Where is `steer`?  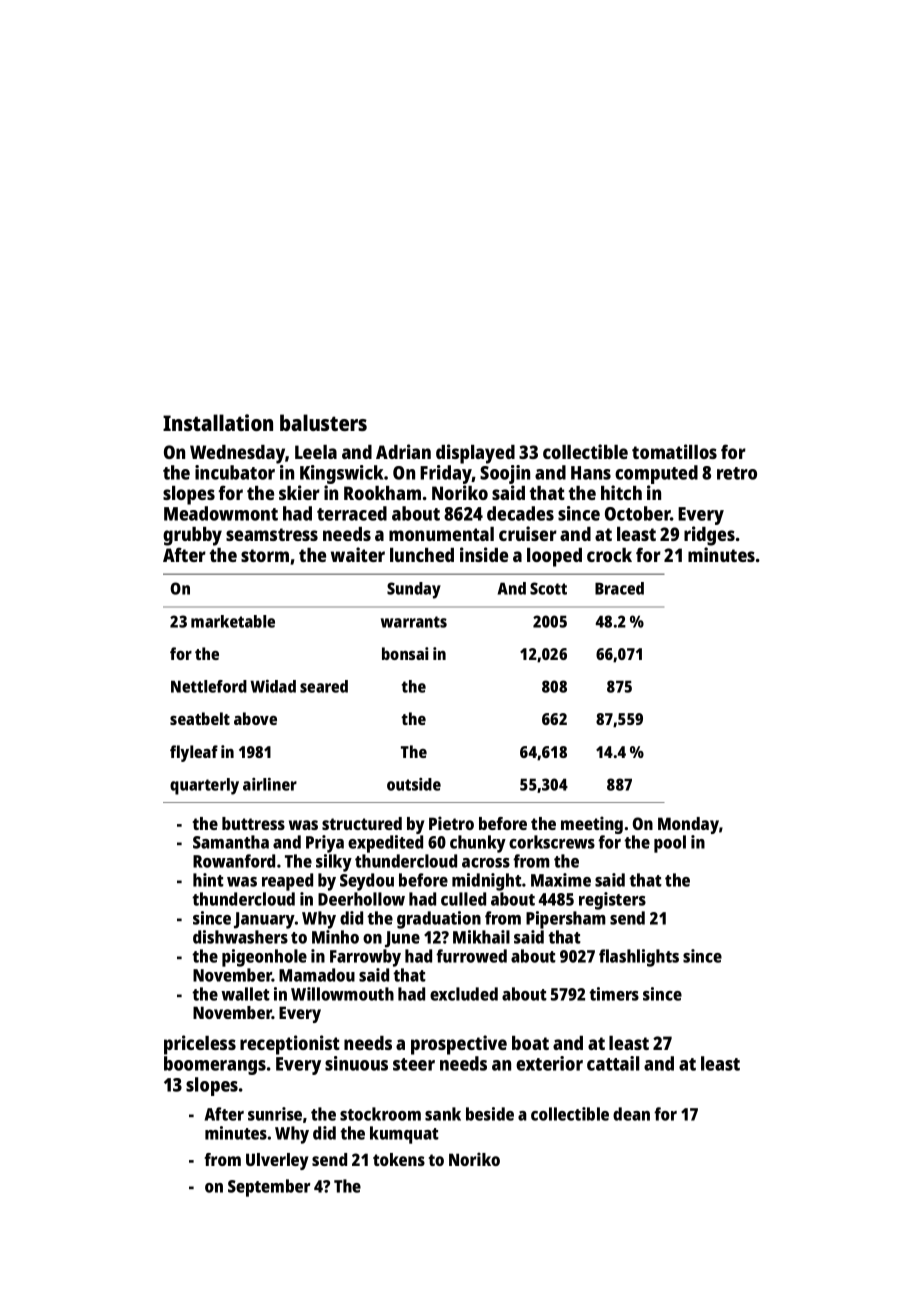
steer is located at coordinates (414, 1064).
